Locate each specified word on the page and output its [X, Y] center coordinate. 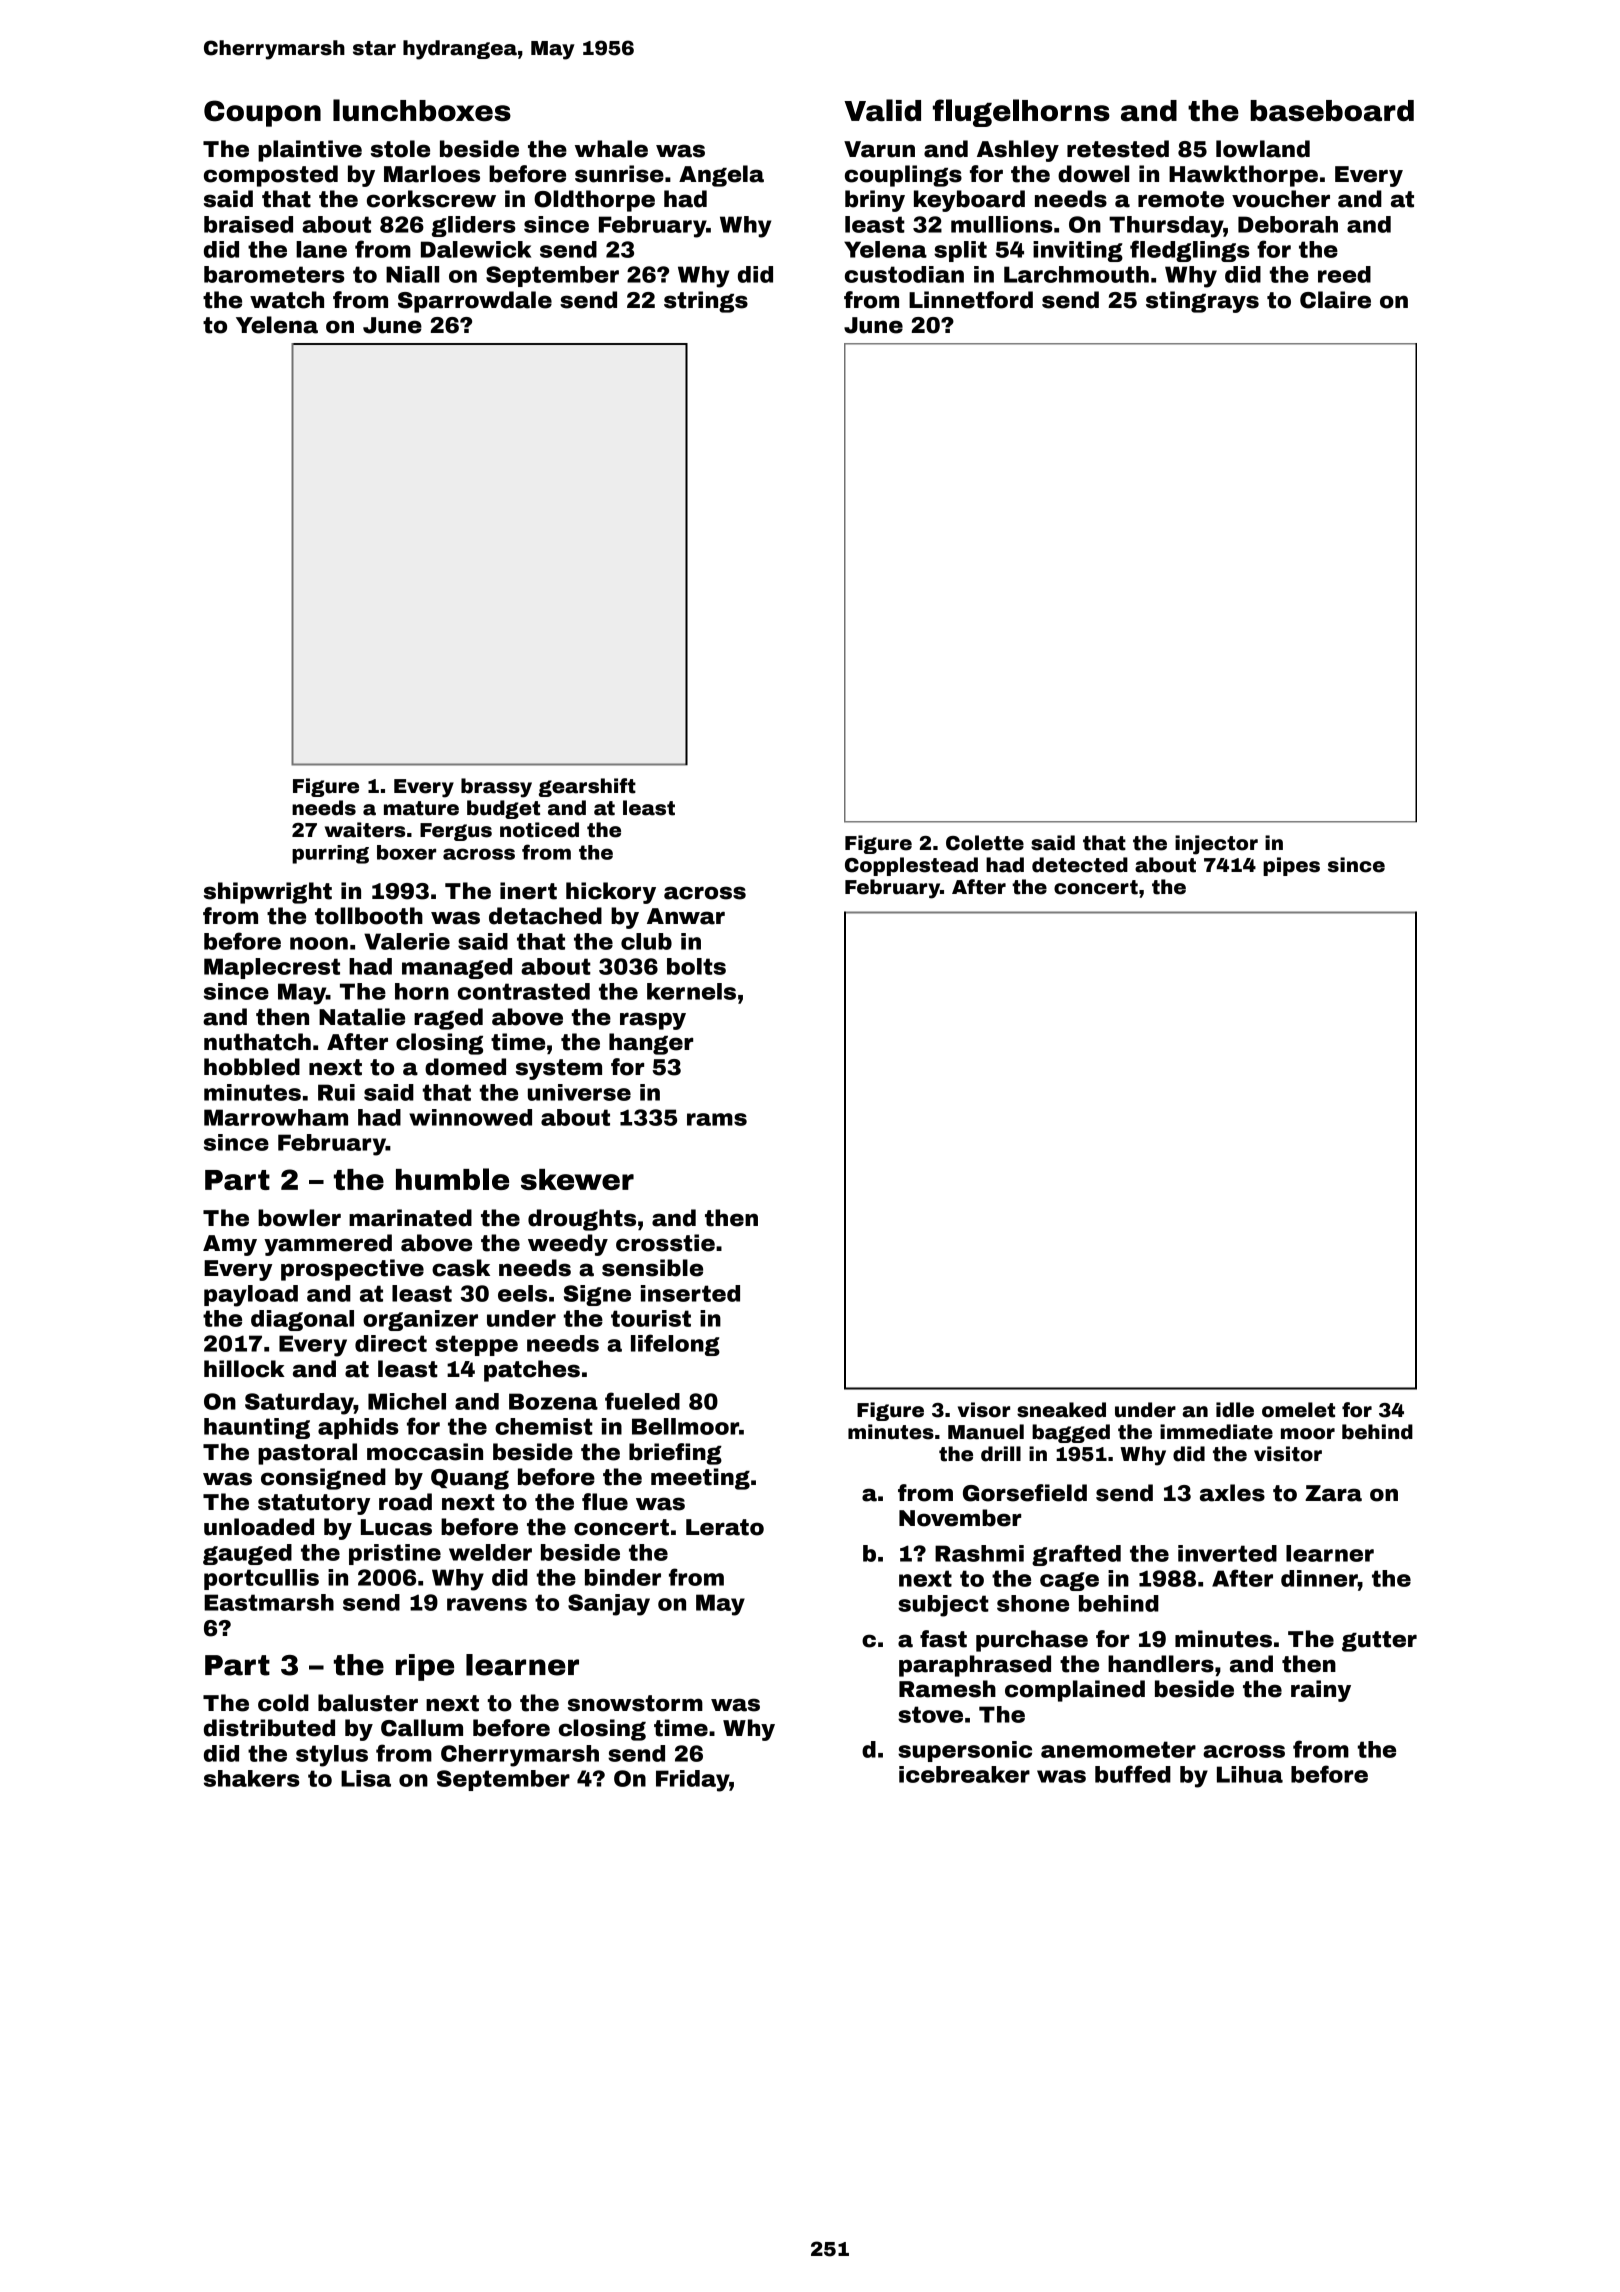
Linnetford [971, 300]
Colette [985, 843]
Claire [1335, 300]
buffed [1133, 1774]
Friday [692, 1781]
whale [611, 149]
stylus [332, 1756]
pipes [1291, 866]
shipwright [268, 893]
